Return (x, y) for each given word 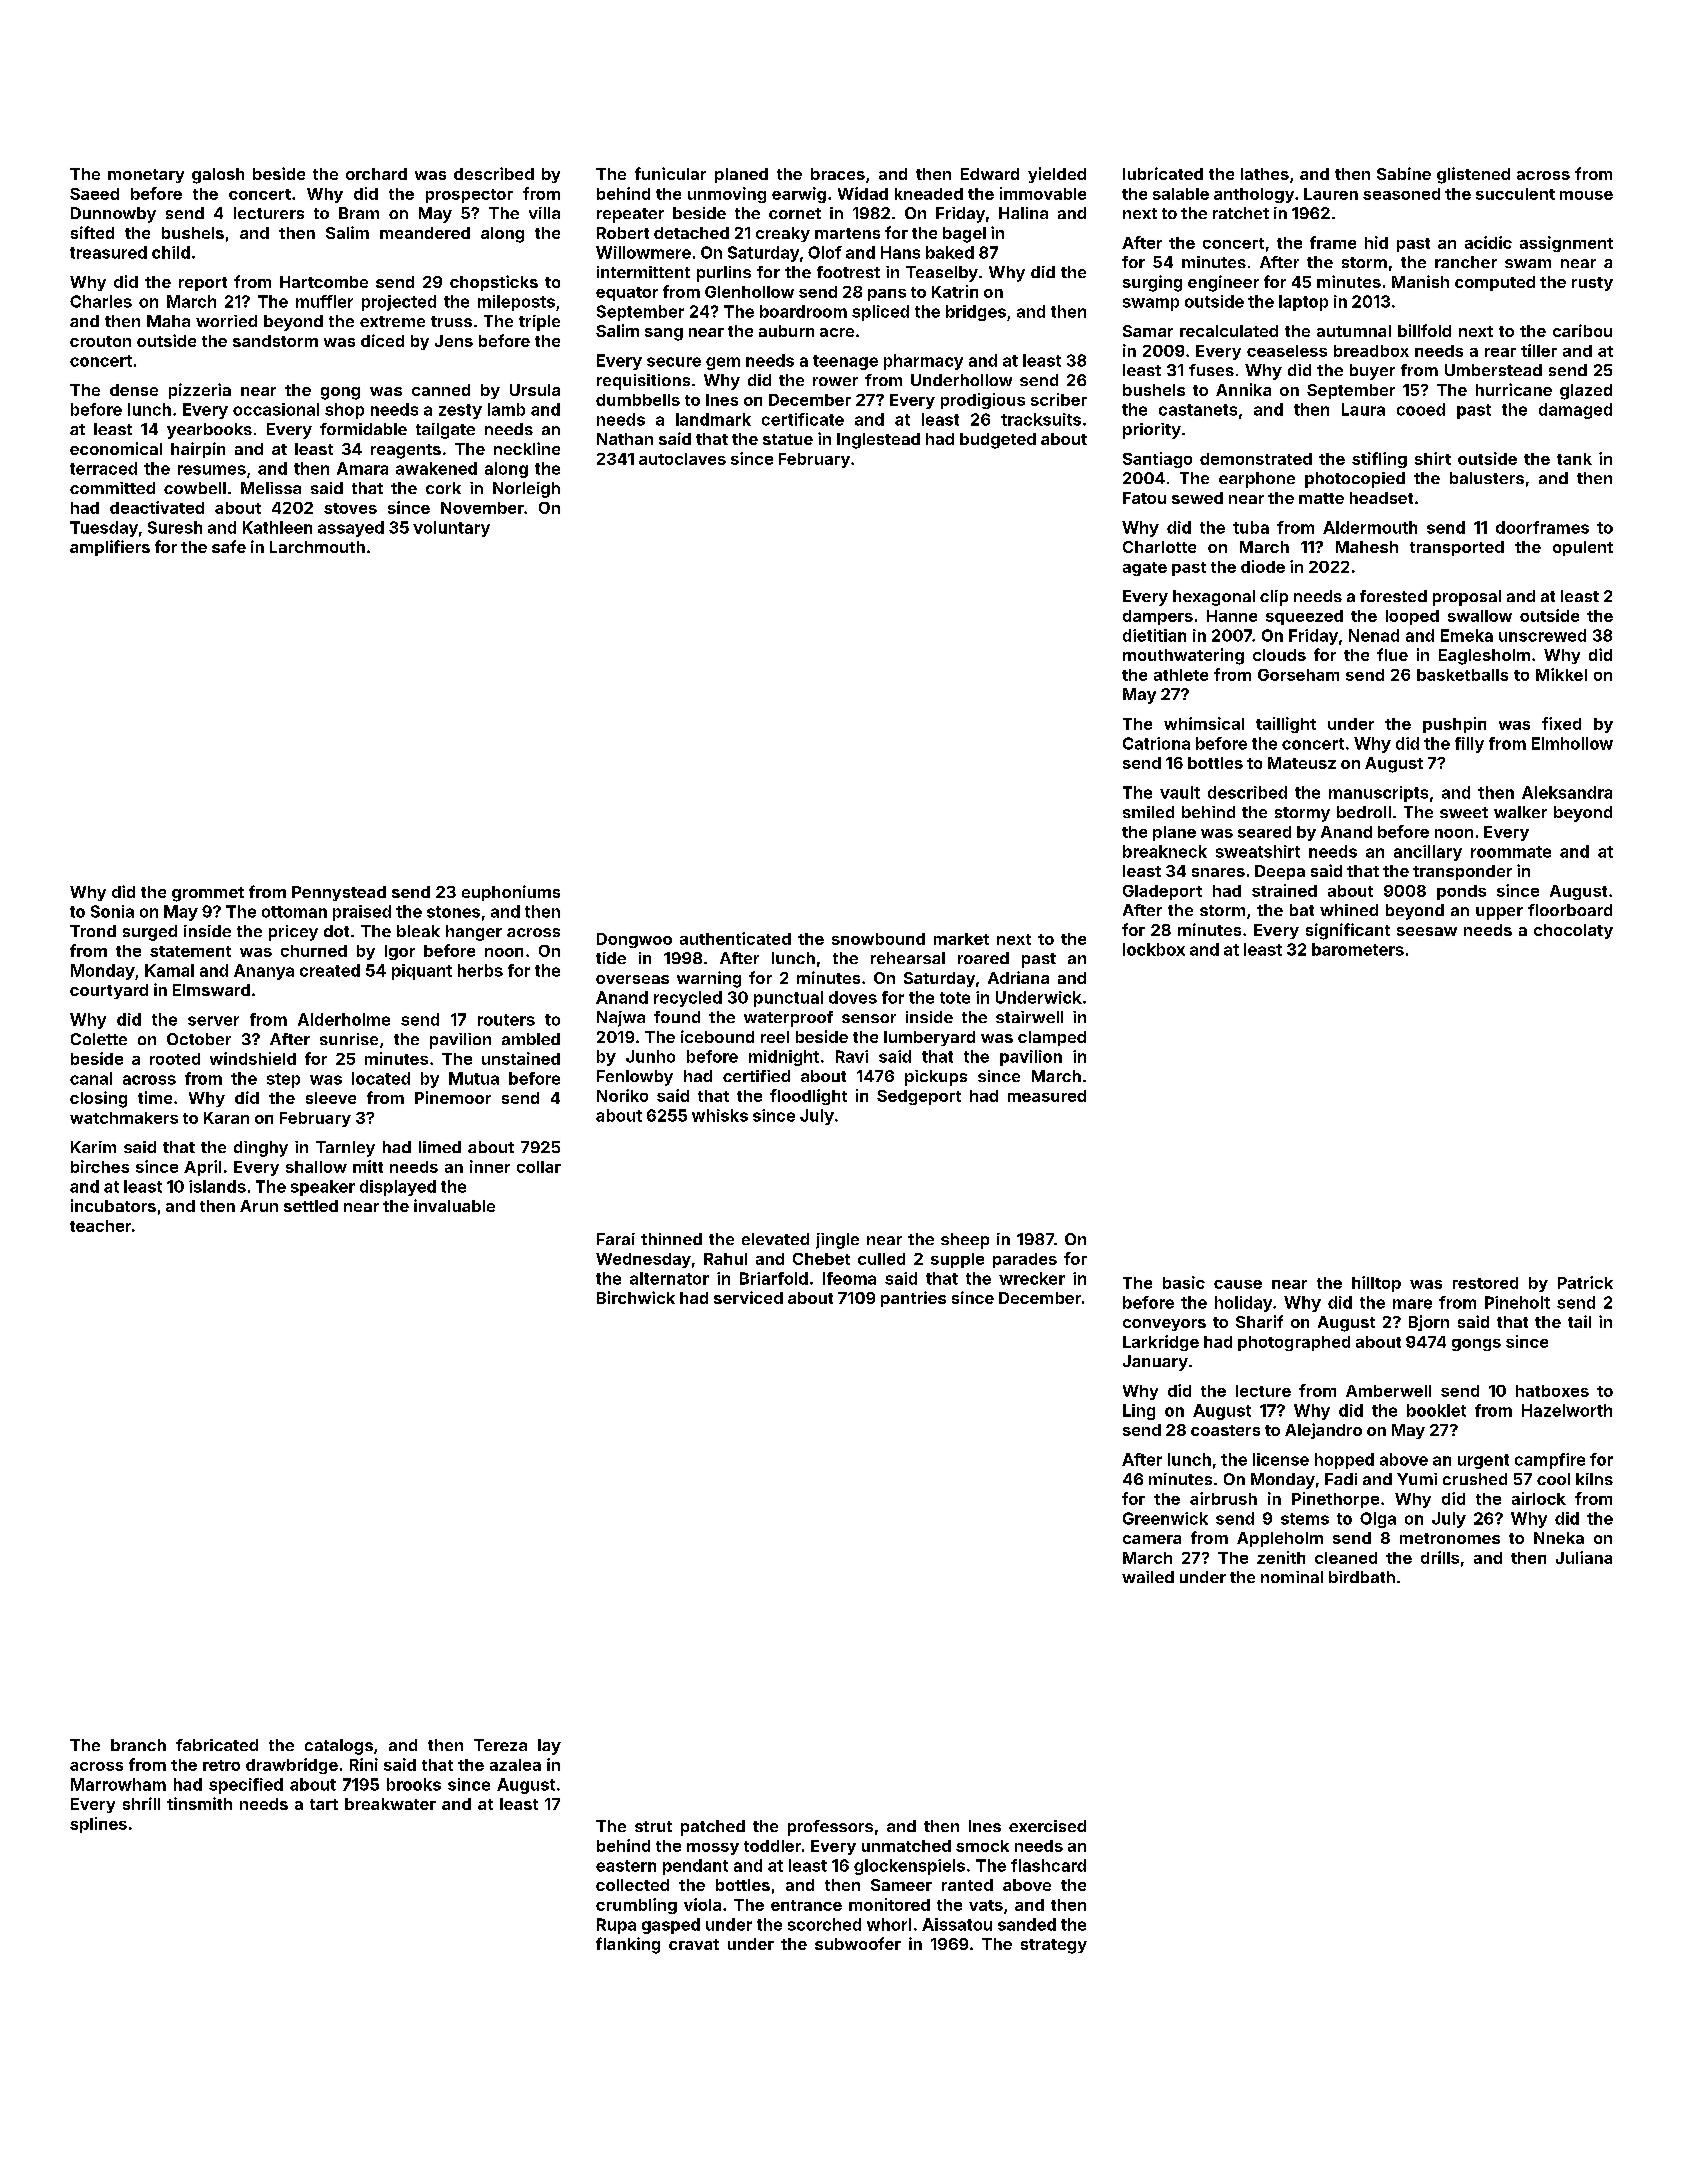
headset (1381, 498)
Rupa (616, 1926)
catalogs (339, 1747)
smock (982, 1846)
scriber (1059, 399)
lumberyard (929, 1038)
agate (1145, 569)
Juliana (1584, 1557)
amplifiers (110, 548)
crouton (100, 341)
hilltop (1376, 1284)
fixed (1561, 723)
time (155, 1097)
